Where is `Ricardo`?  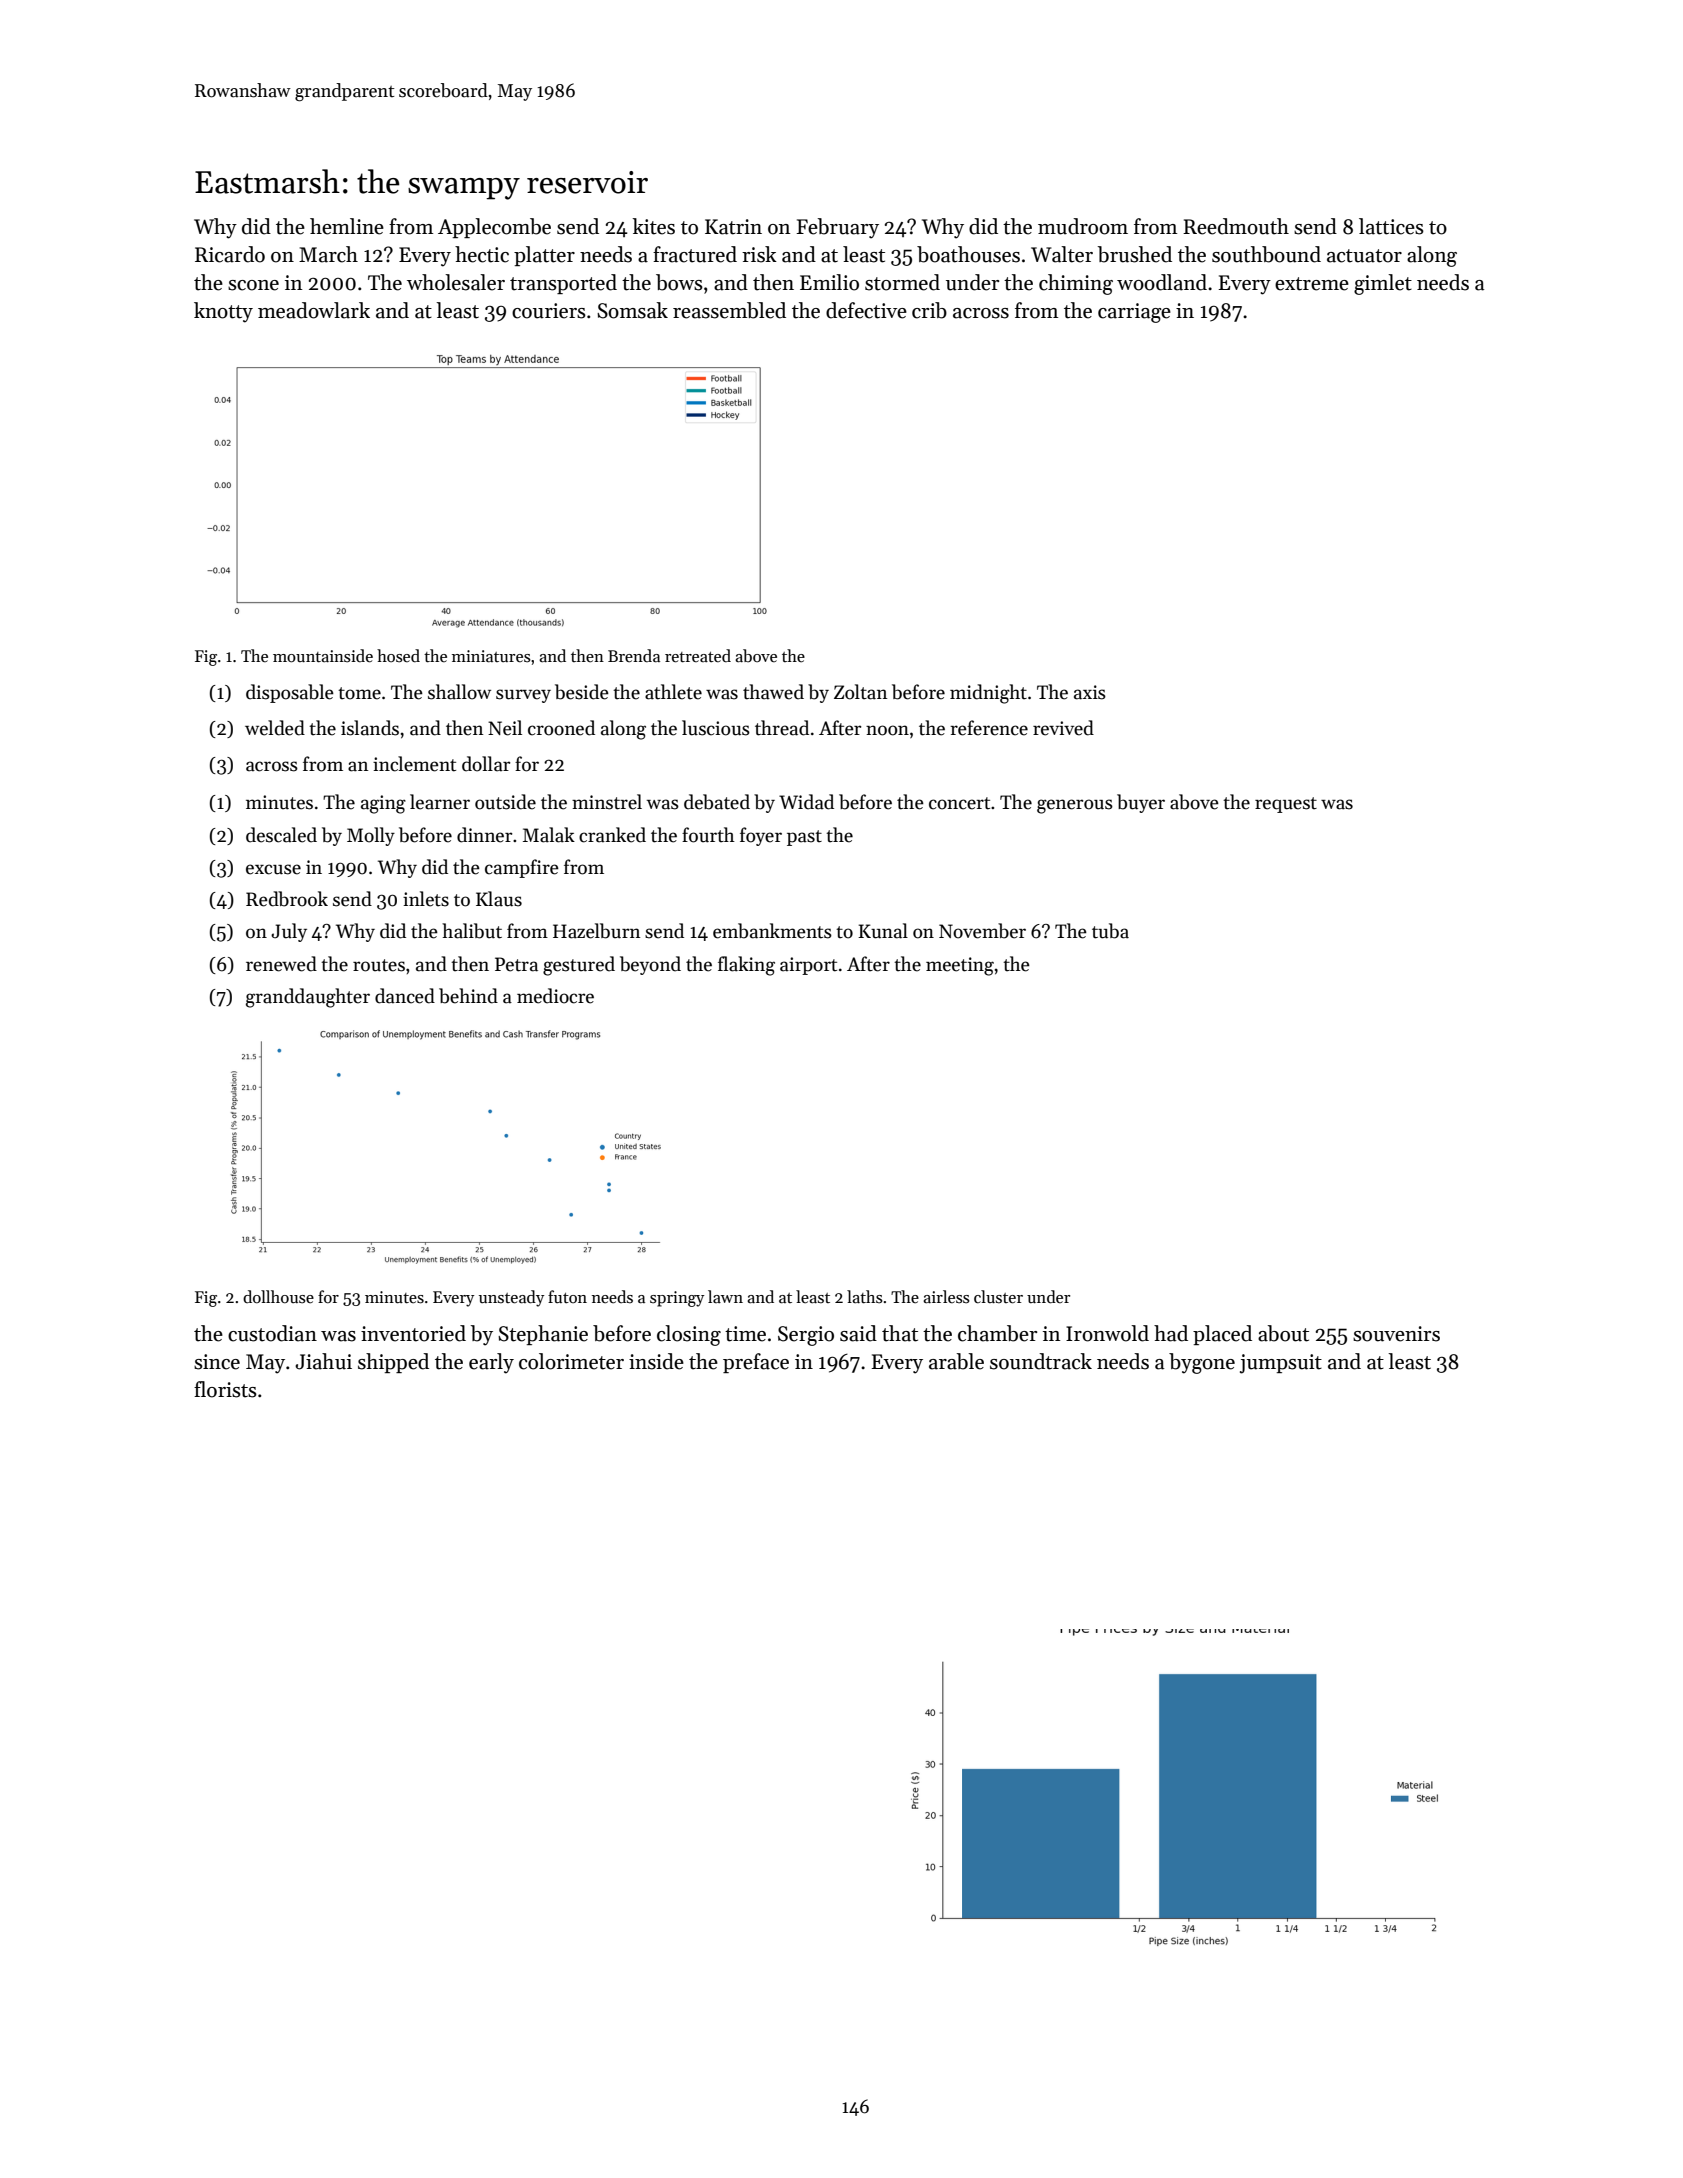 Ricardo is located at coordinates (230, 254).
